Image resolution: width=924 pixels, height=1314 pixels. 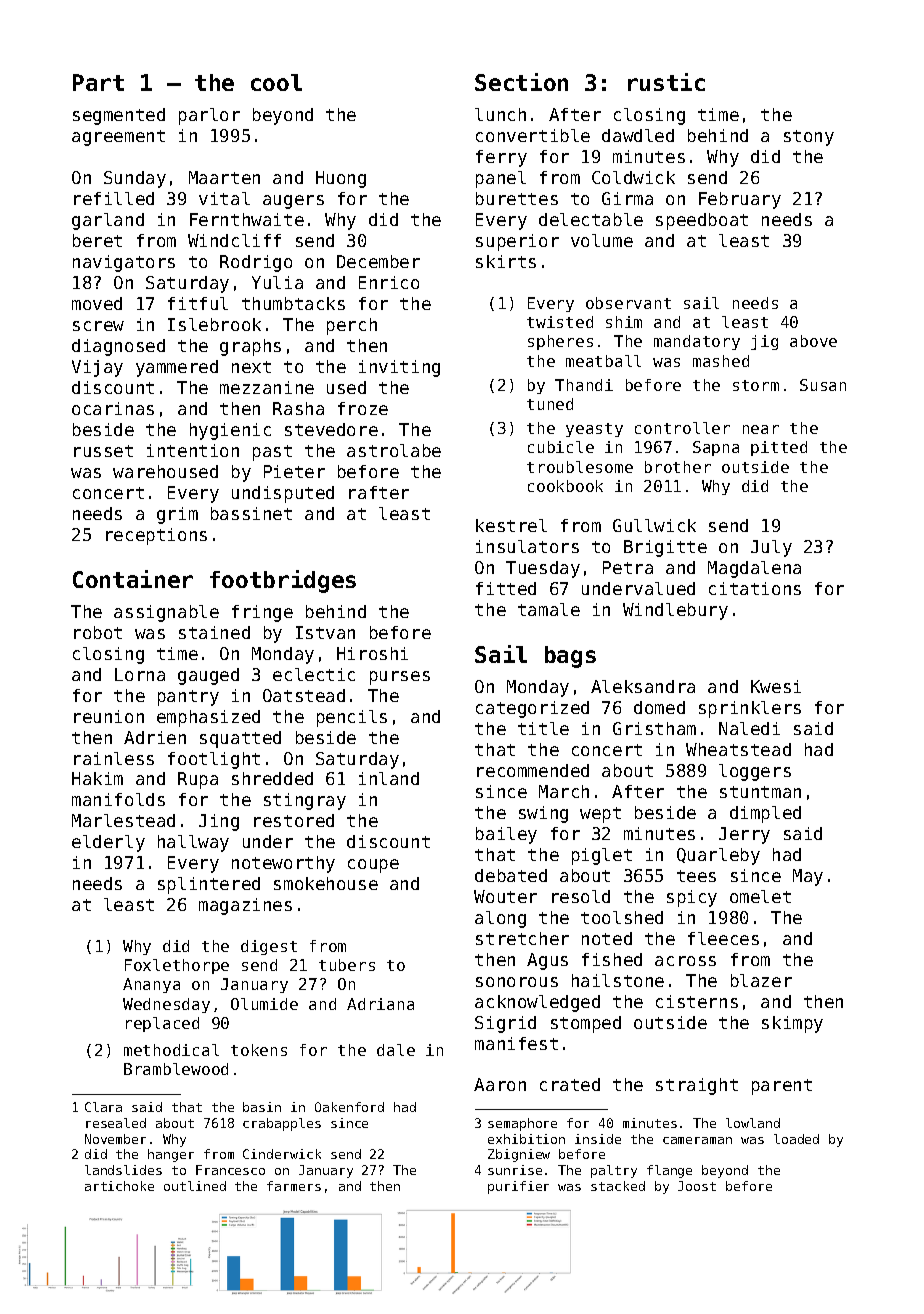 What do you see at coordinates (98, 82) in the screenshot?
I see `Part` at bounding box center [98, 82].
